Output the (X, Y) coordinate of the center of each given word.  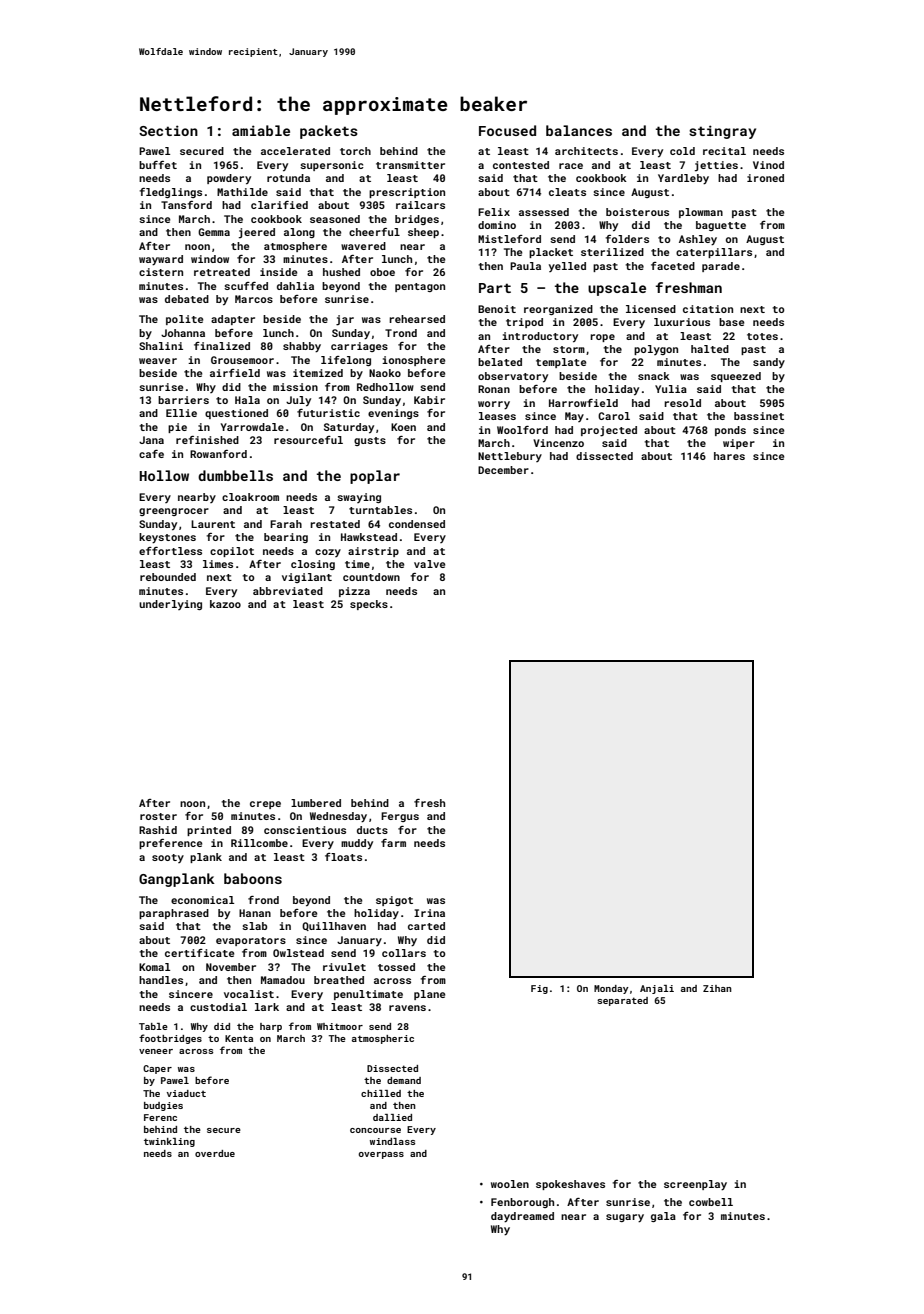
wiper (739, 444)
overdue (215, 1153)
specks (369, 605)
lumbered (316, 803)
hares (729, 456)
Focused (507, 130)
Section (168, 130)
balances (579, 130)
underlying (170, 605)
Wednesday (338, 817)
